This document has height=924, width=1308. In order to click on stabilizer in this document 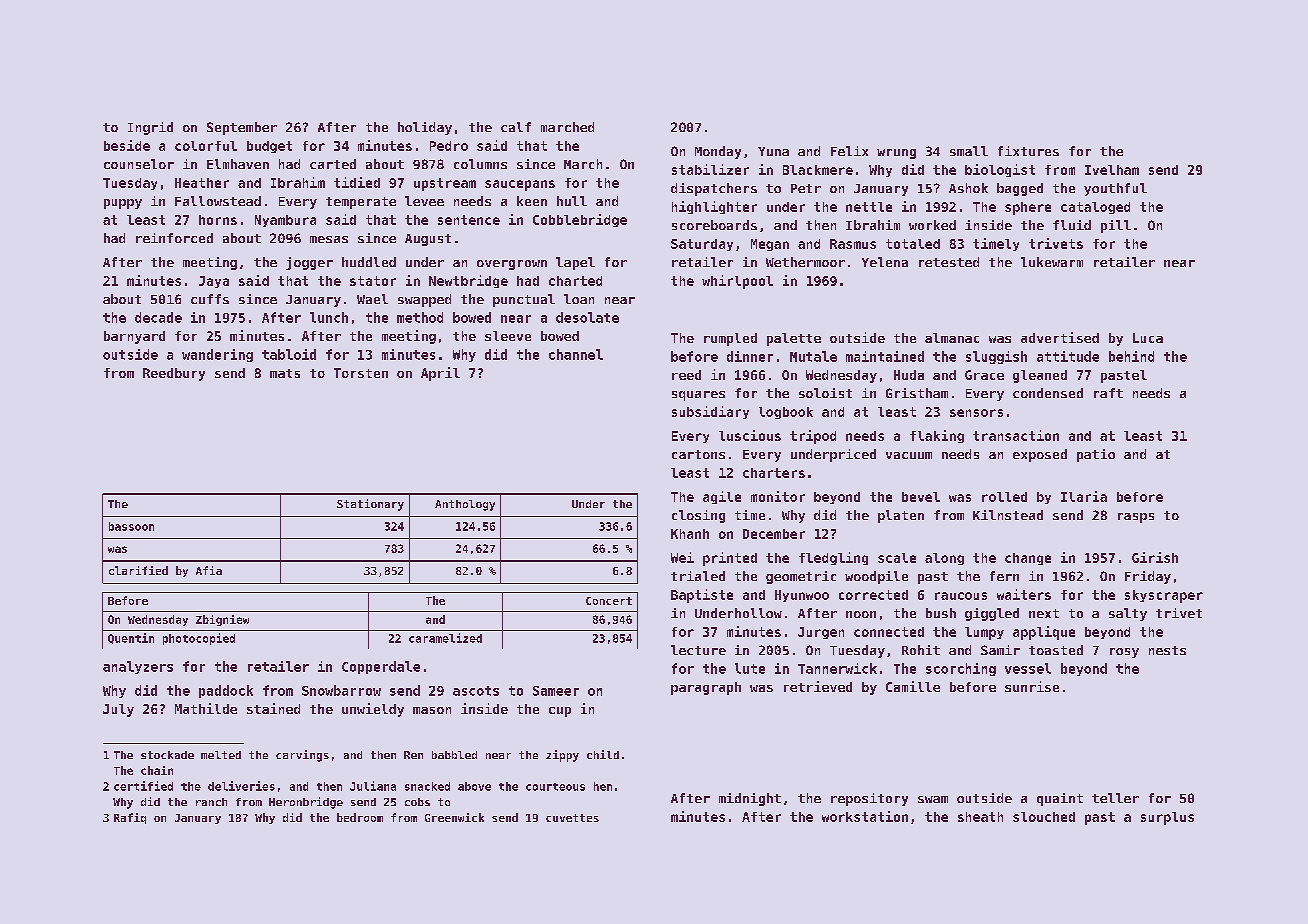, I will do `click(710, 169)`.
